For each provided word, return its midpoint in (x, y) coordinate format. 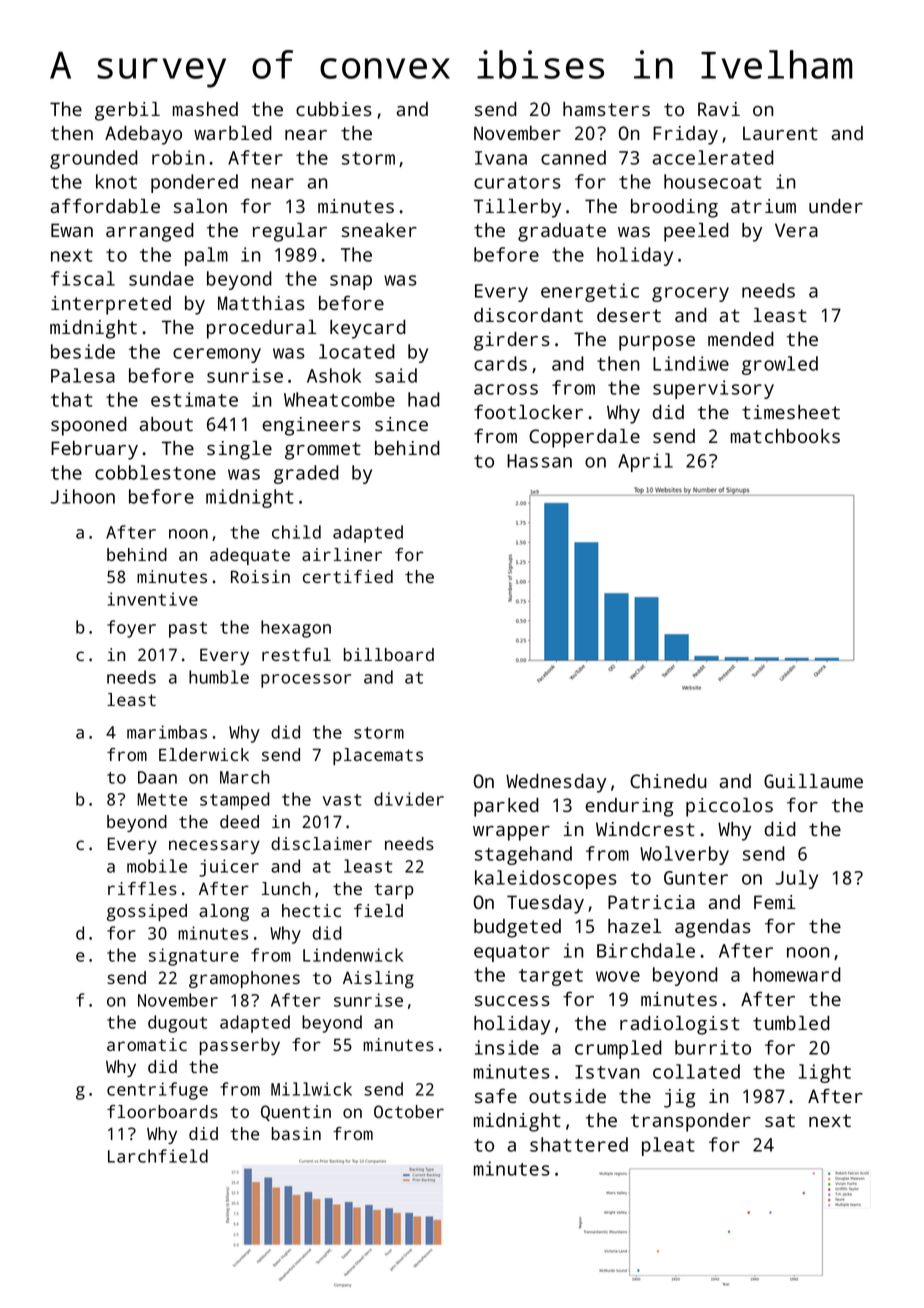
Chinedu (668, 781)
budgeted (517, 928)
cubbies (334, 109)
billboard (389, 654)
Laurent (780, 133)
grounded (94, 159)
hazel (634, 926)
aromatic (147, 1044)
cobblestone (155, 472)
